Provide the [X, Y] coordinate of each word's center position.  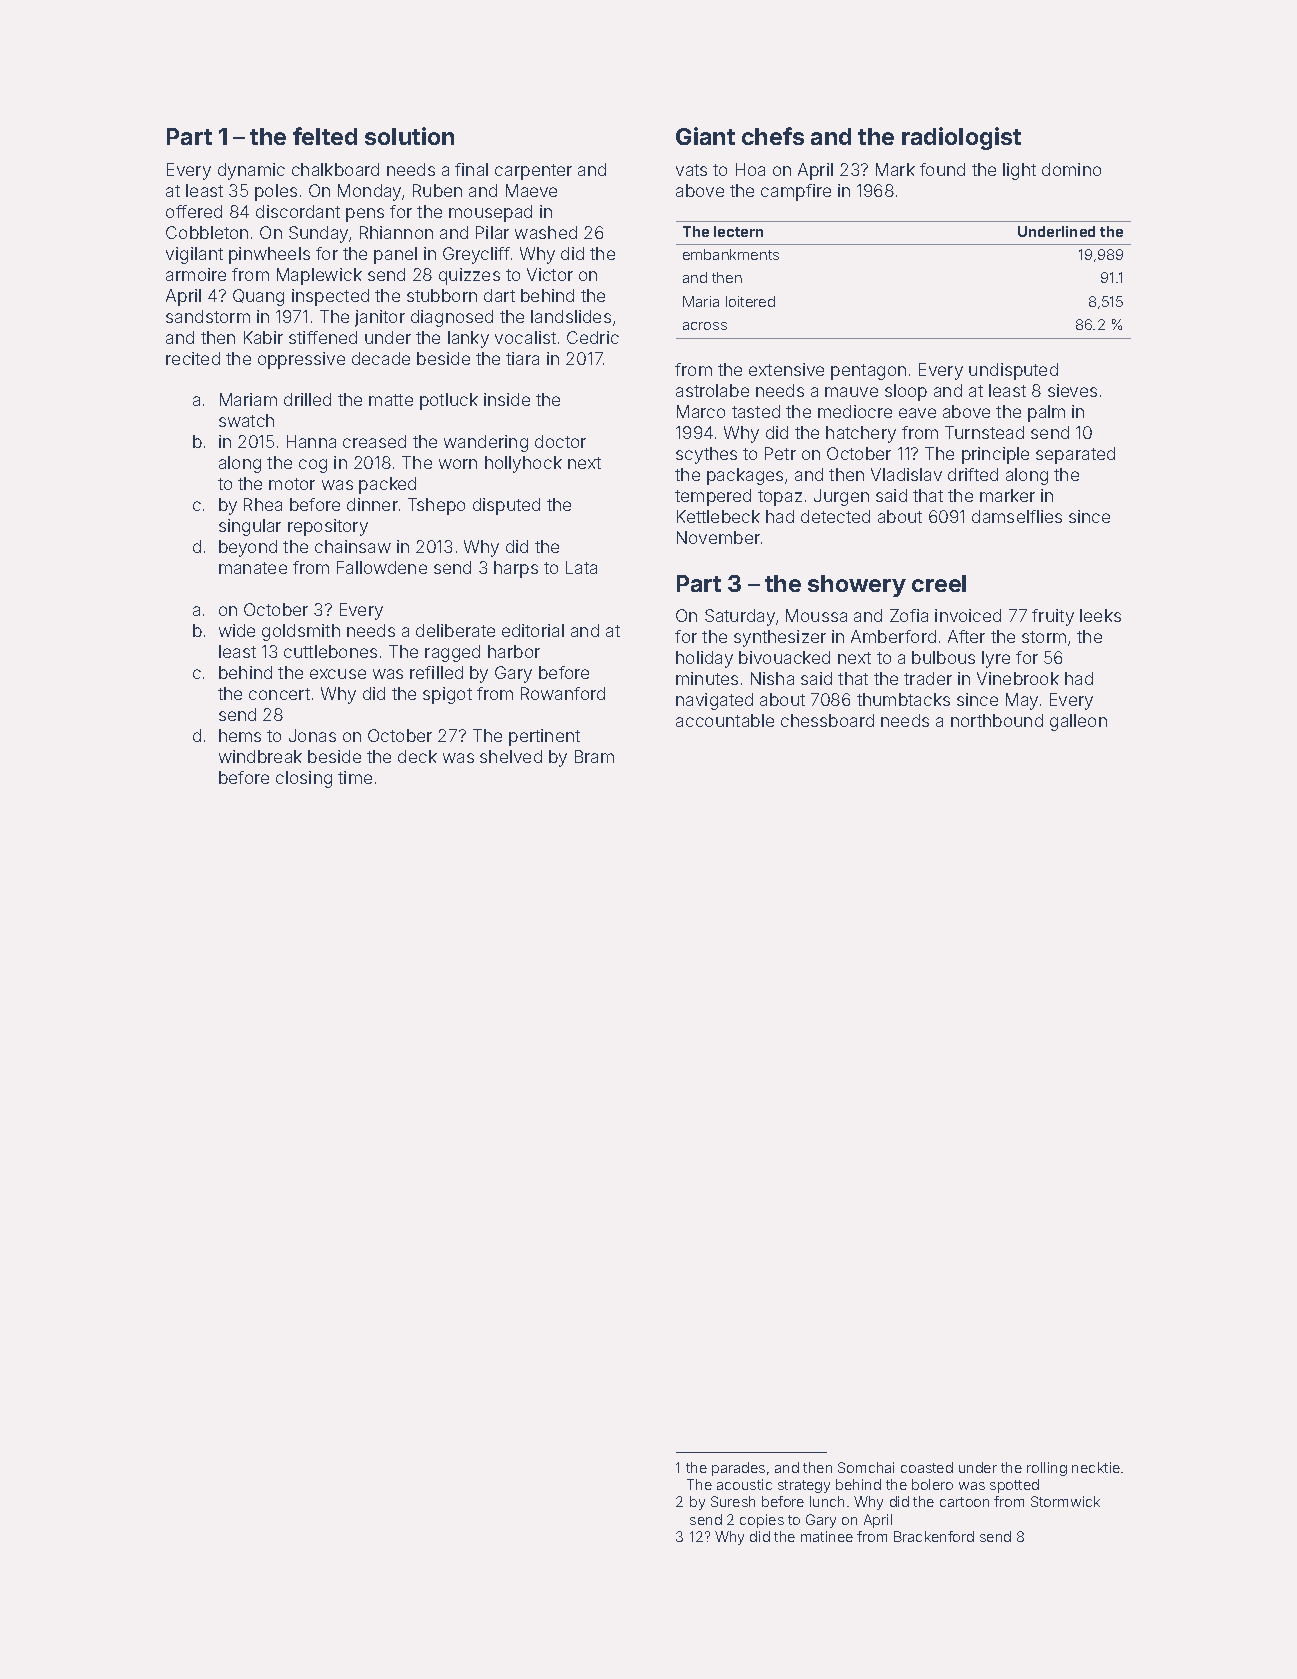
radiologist [961, 138]
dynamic [251, 171]
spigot [447, 695]
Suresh [733, 1501]
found [942, 169]
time [355, 777]
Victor [550, 274]
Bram [594, 756]
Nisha [772, 678]
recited [193, 358]
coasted [927, 1467]
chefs [773, 136]
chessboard [827, 720]
